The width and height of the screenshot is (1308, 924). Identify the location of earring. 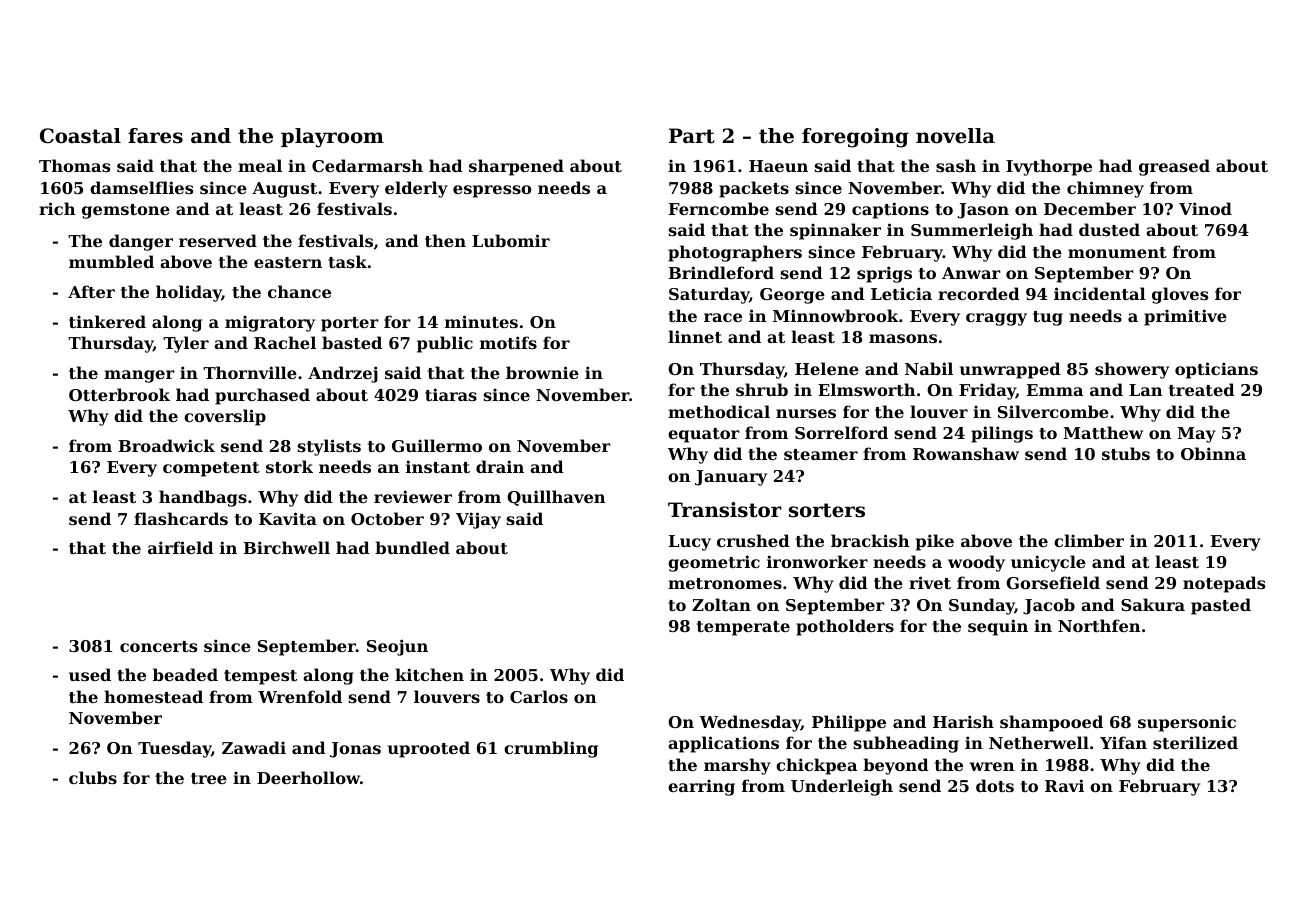
(701, 787).
